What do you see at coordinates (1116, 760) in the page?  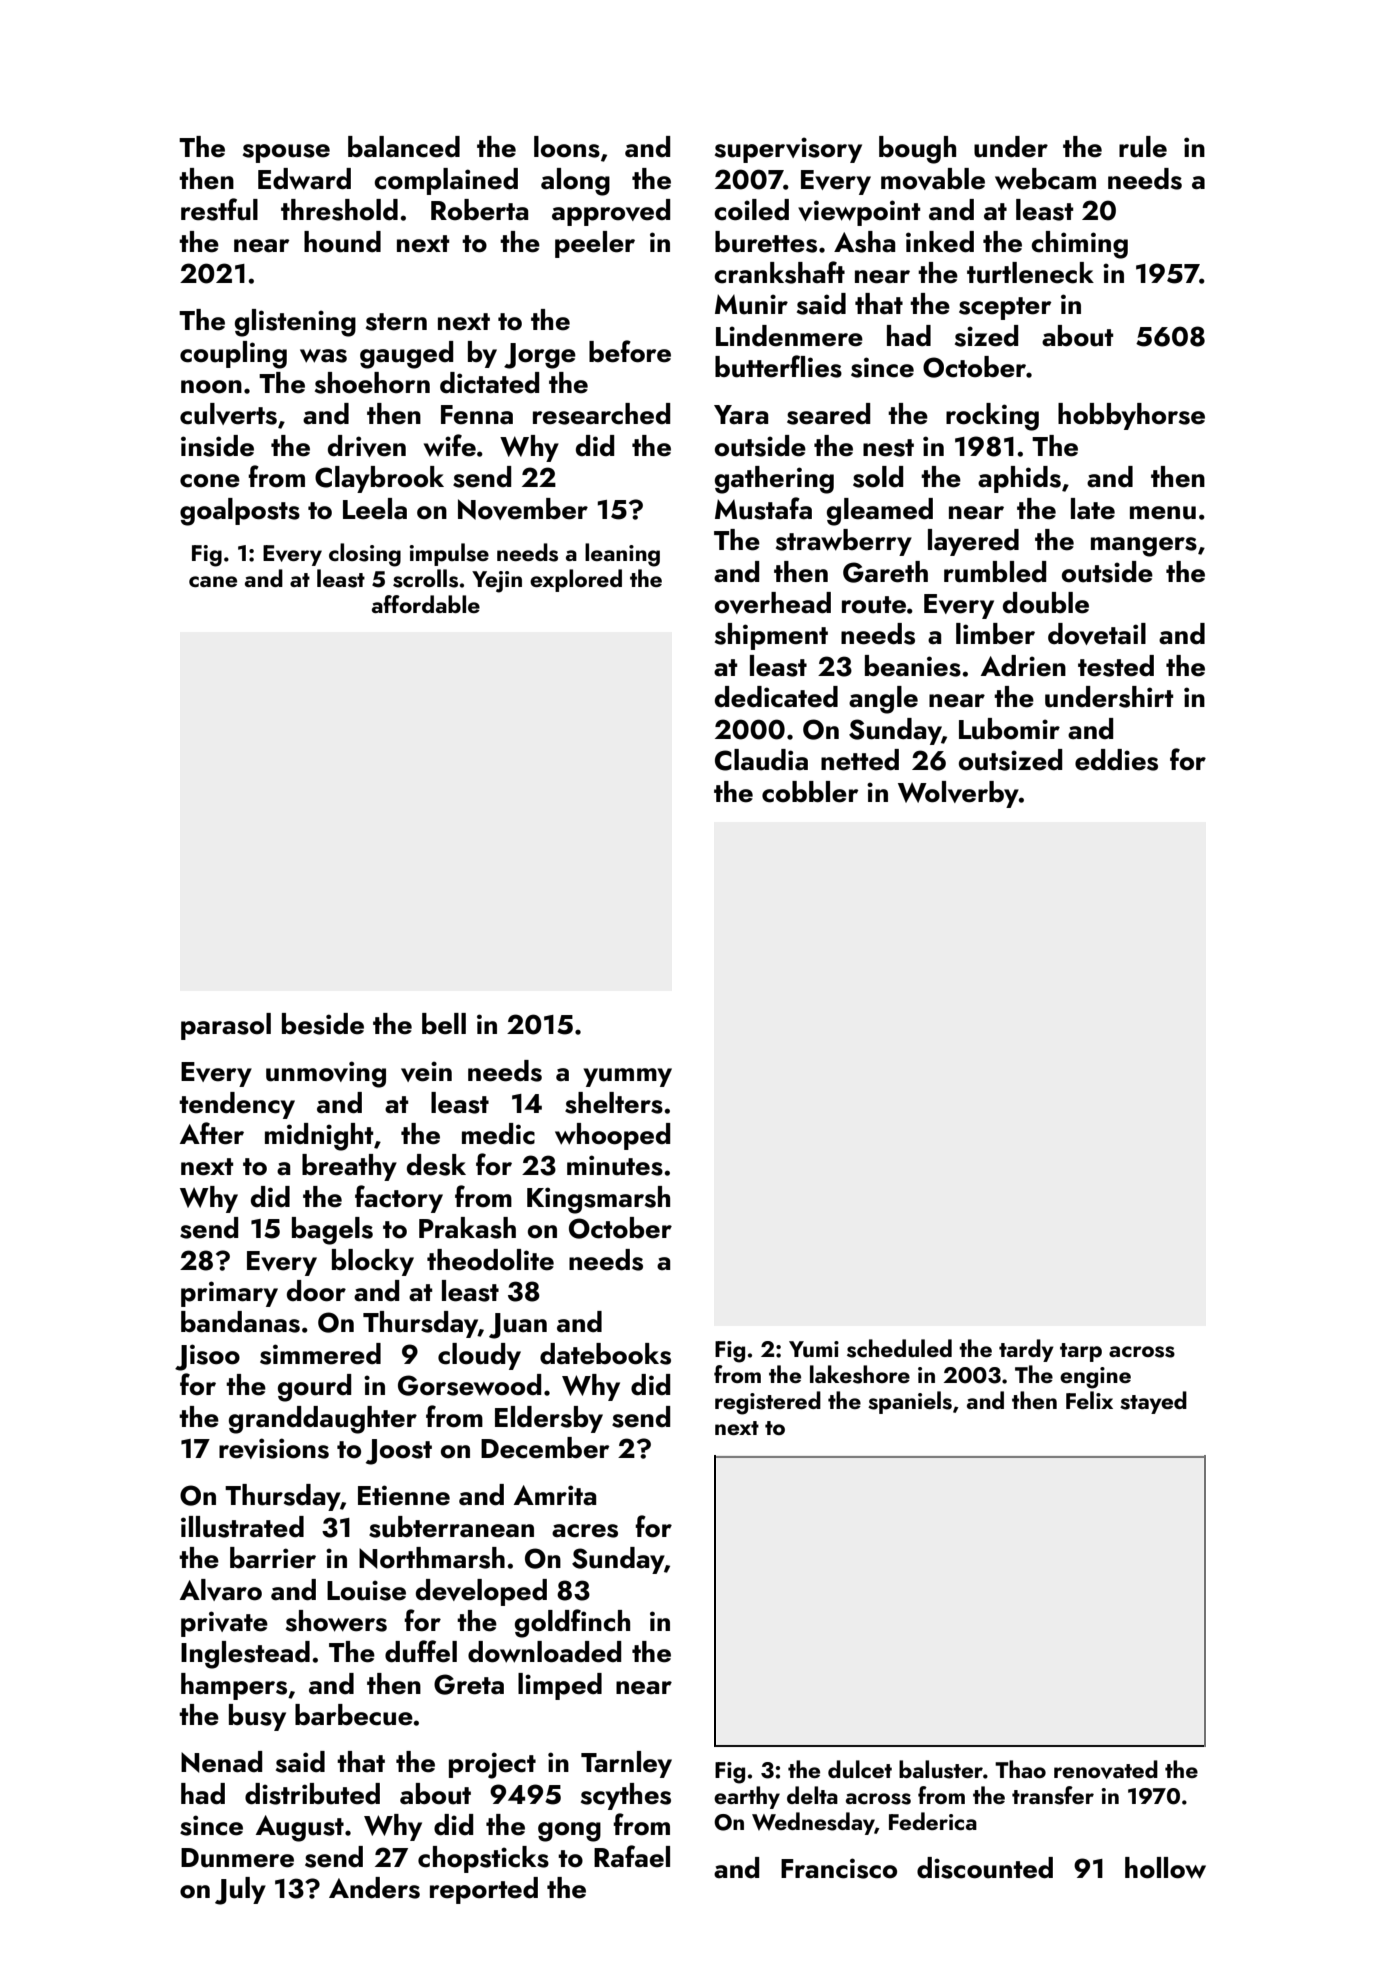 I see `eddies` at bounding box center [1116, 760].
